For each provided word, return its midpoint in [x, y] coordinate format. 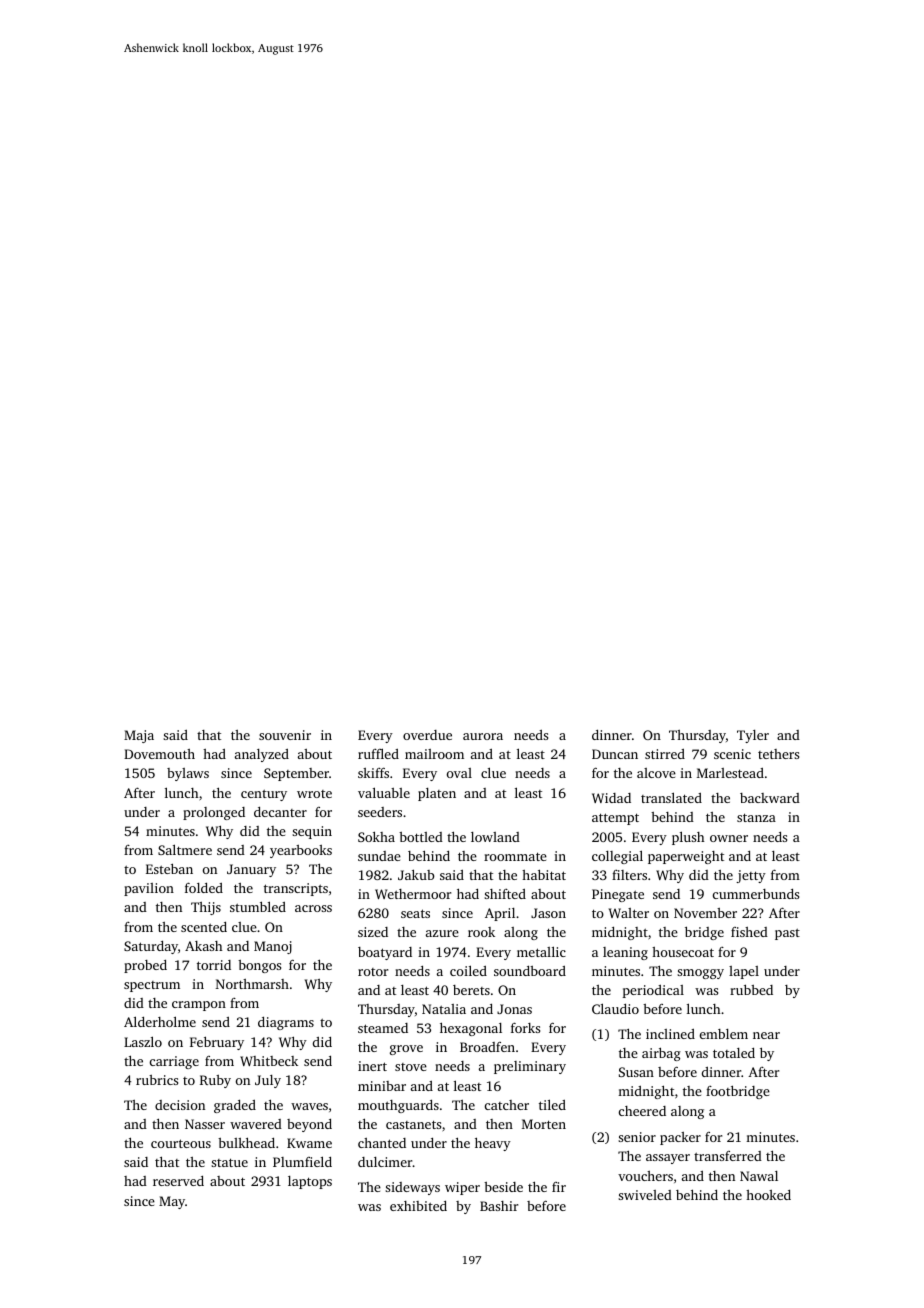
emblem [724, 1034]
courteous [181, 1143]
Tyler [753, 736]
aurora [483, 736]
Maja [139, 736]
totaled [734, 1053]
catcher [507, 1105]
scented [204, 927]
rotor [373, 972]
